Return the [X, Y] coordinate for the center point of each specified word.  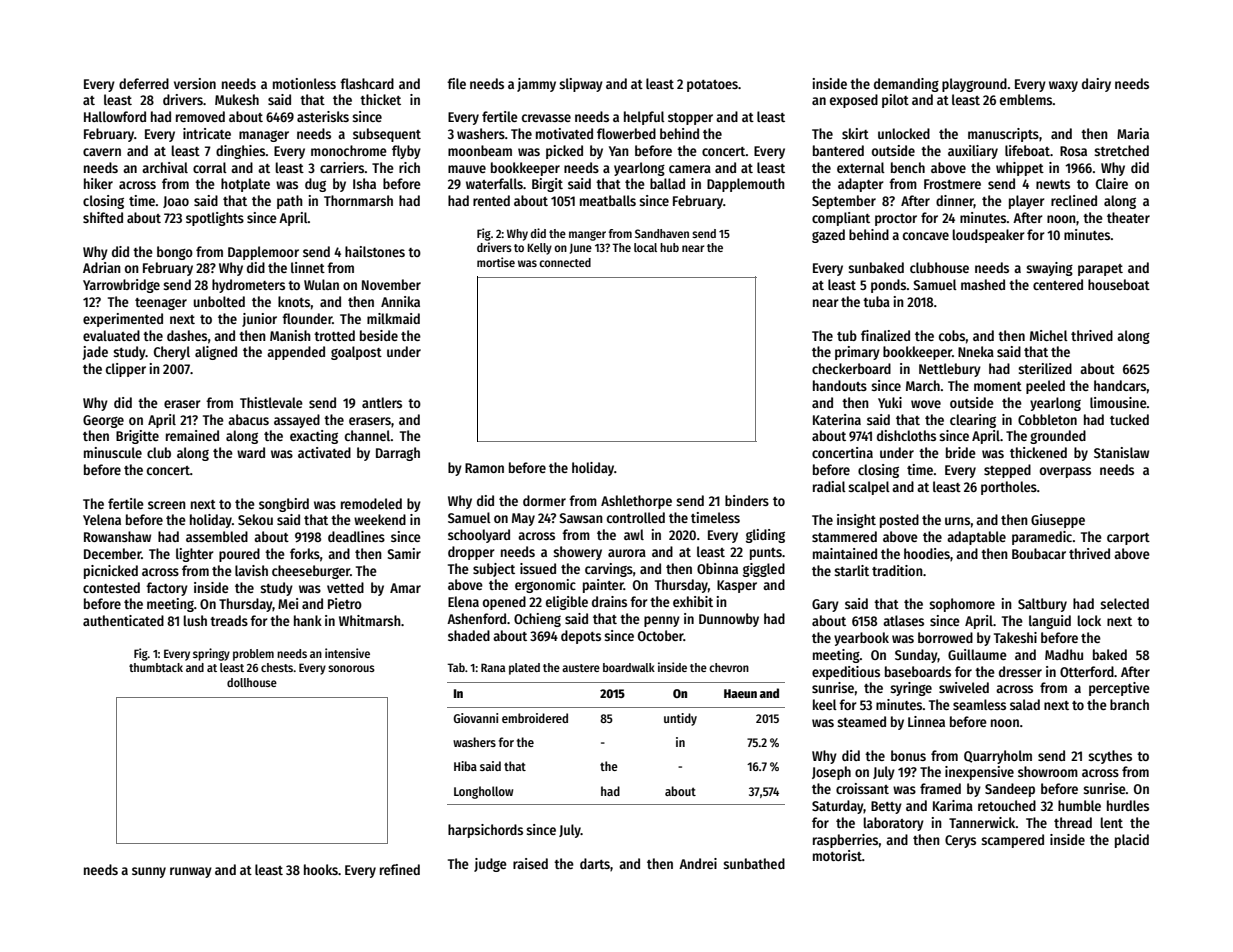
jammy [536, 85]
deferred [144, 83]
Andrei [698, 863]
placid [1132, 841]
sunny [149, 872]
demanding [906, 85]
